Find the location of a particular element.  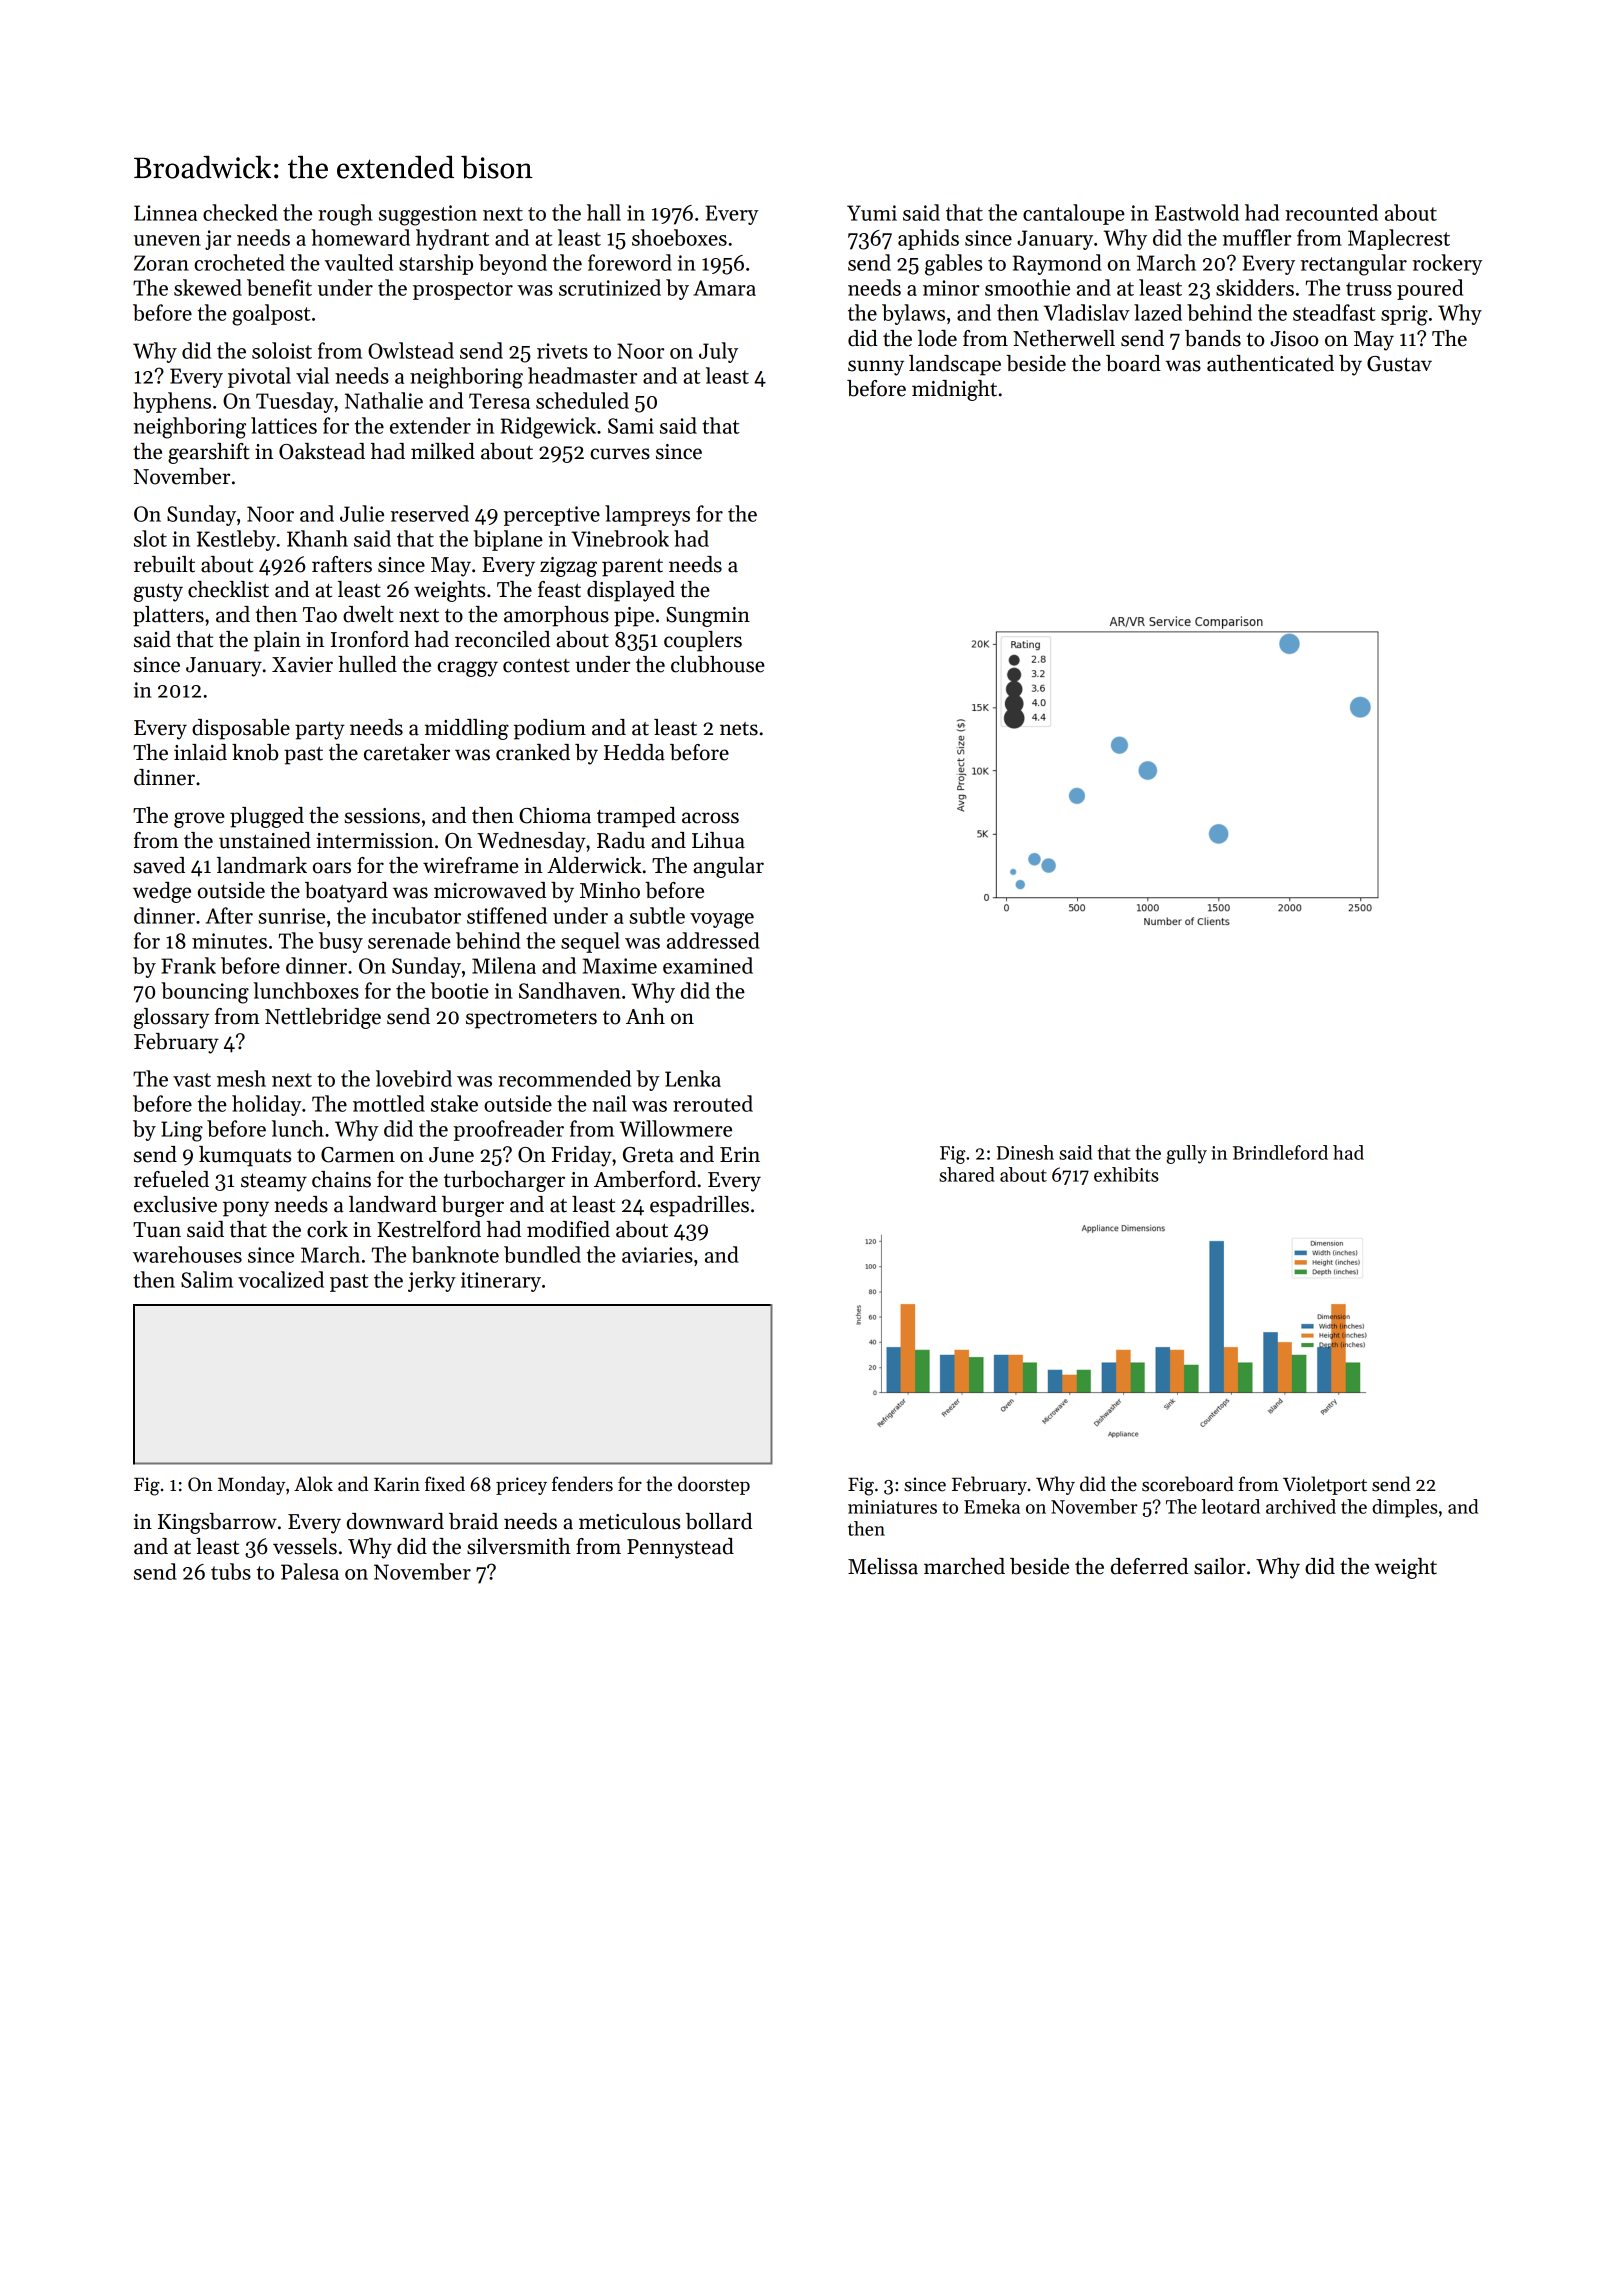

modified is located at coordinates (568, 1229).
